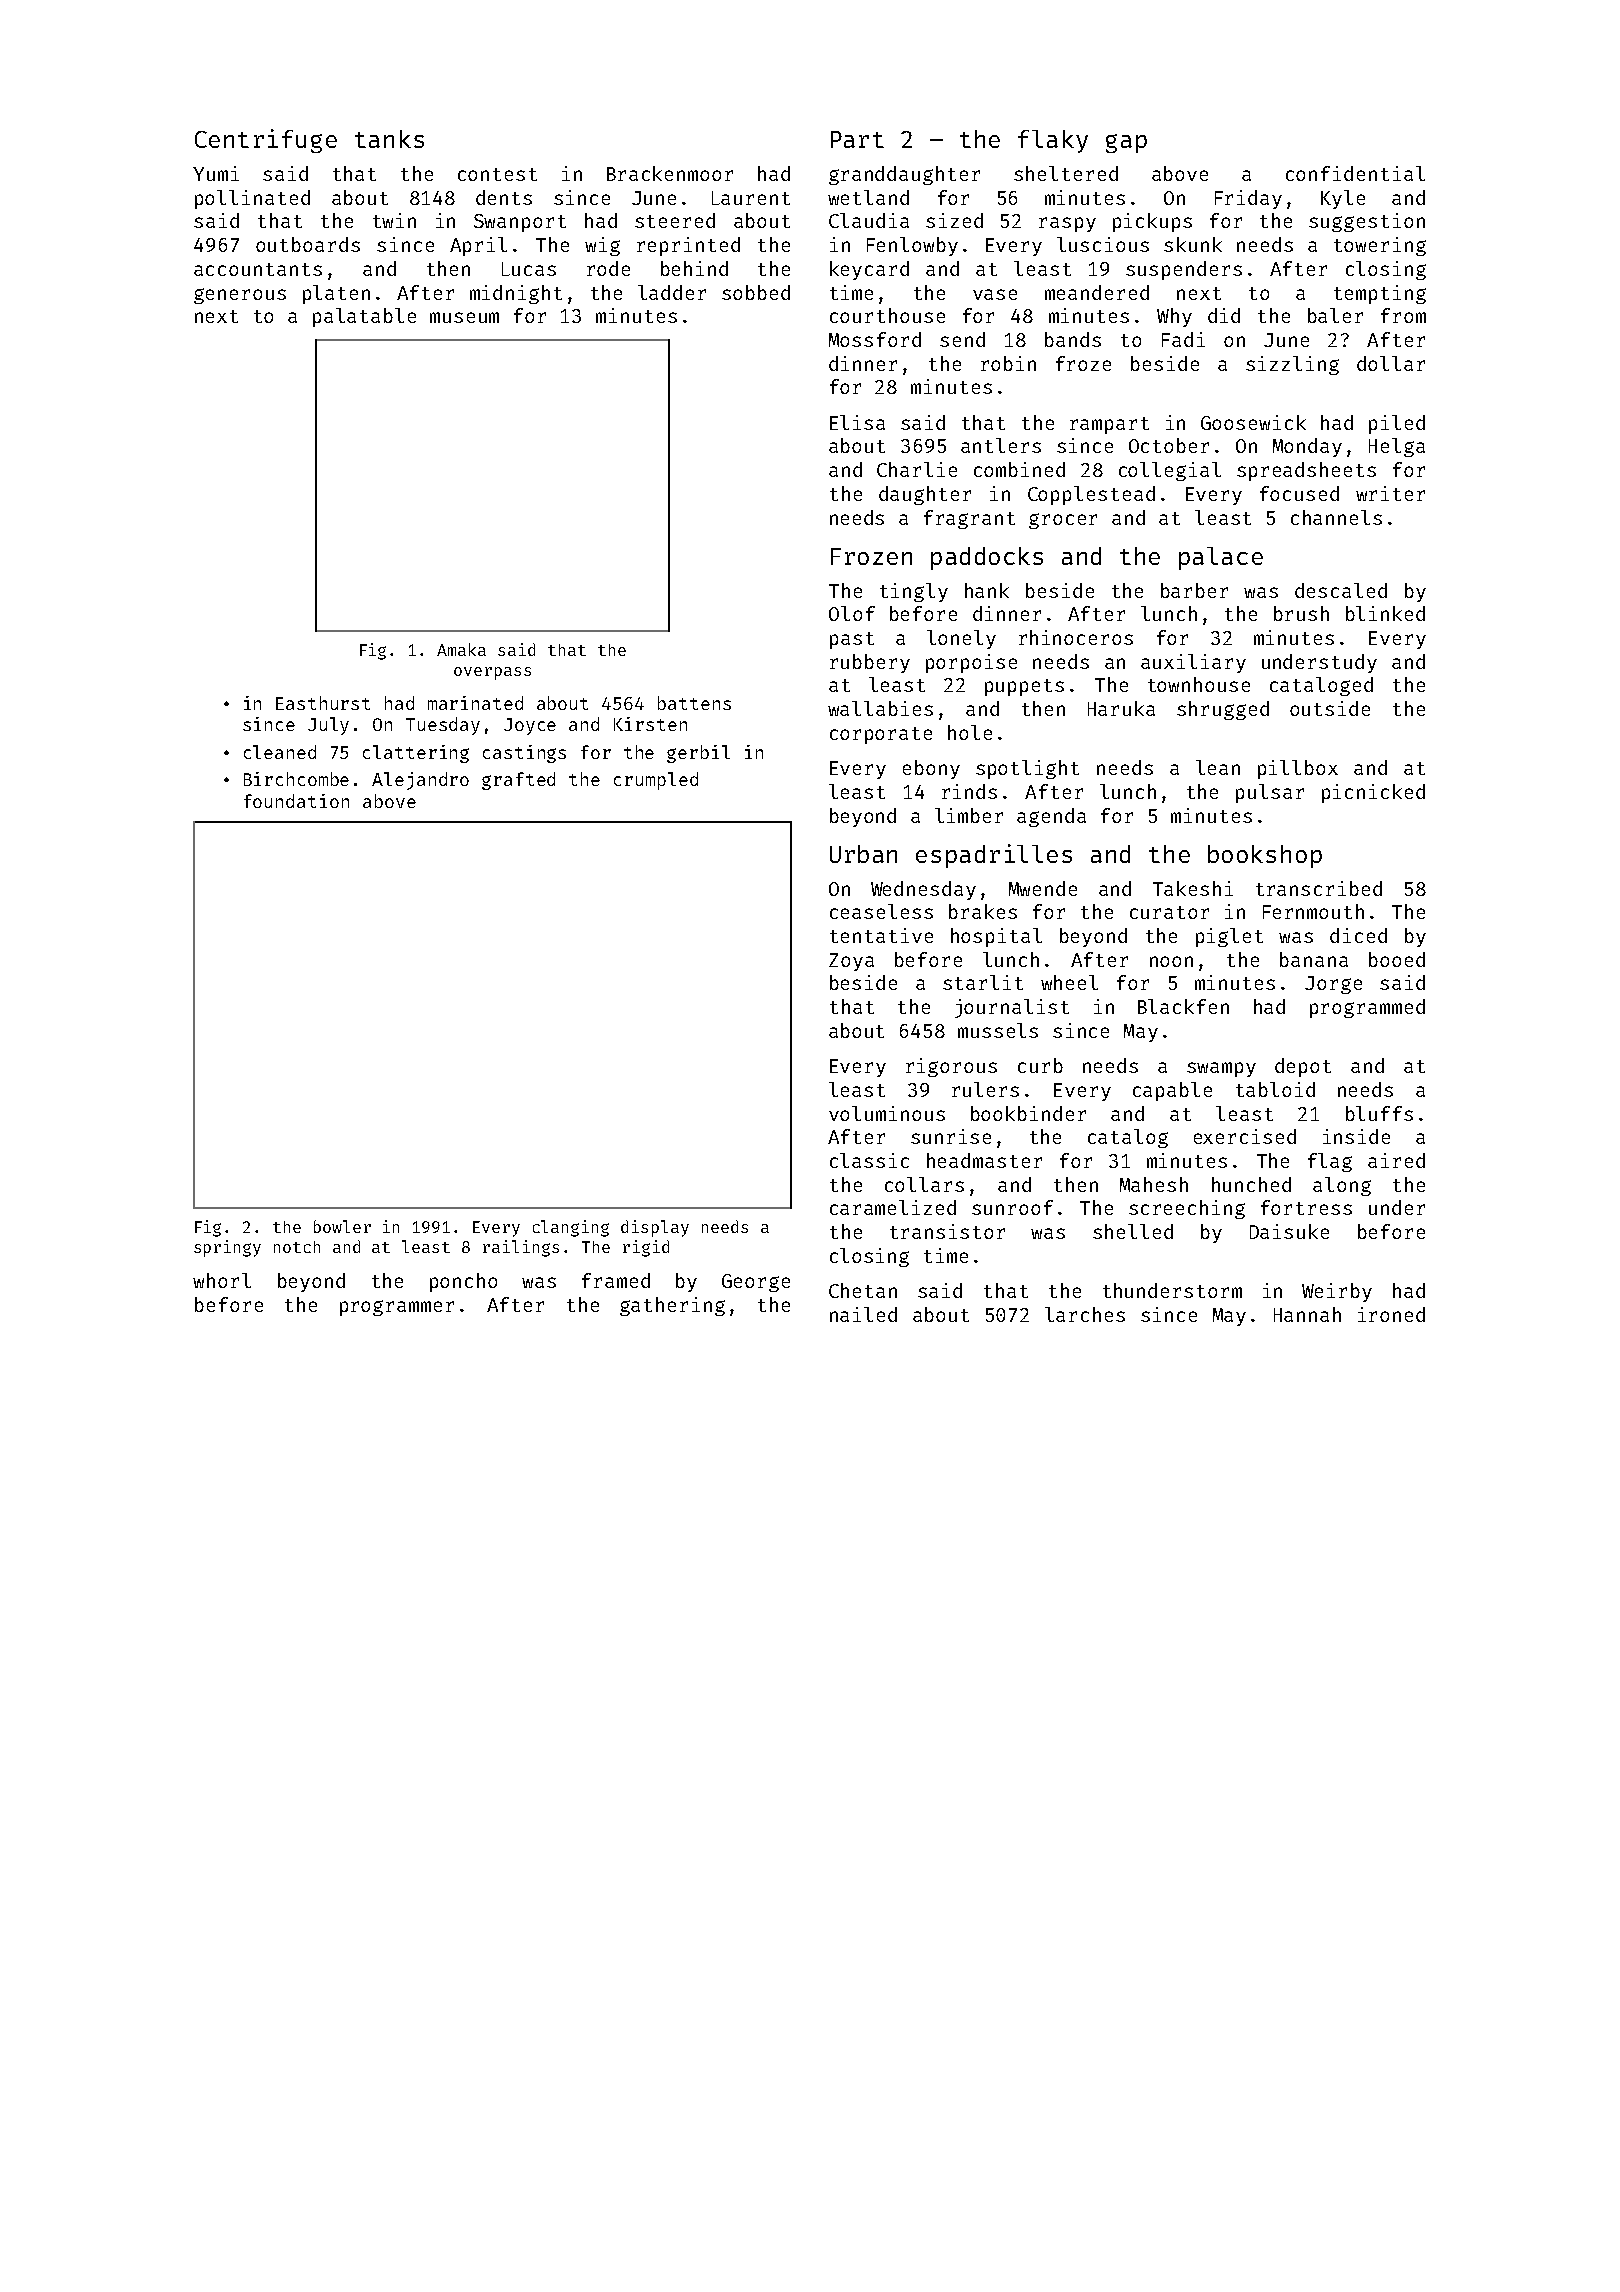 The image size is (1620, 2292). Describe the element at coordinates (571, 1228) in the screenshot. I see `clanging` at that location.
